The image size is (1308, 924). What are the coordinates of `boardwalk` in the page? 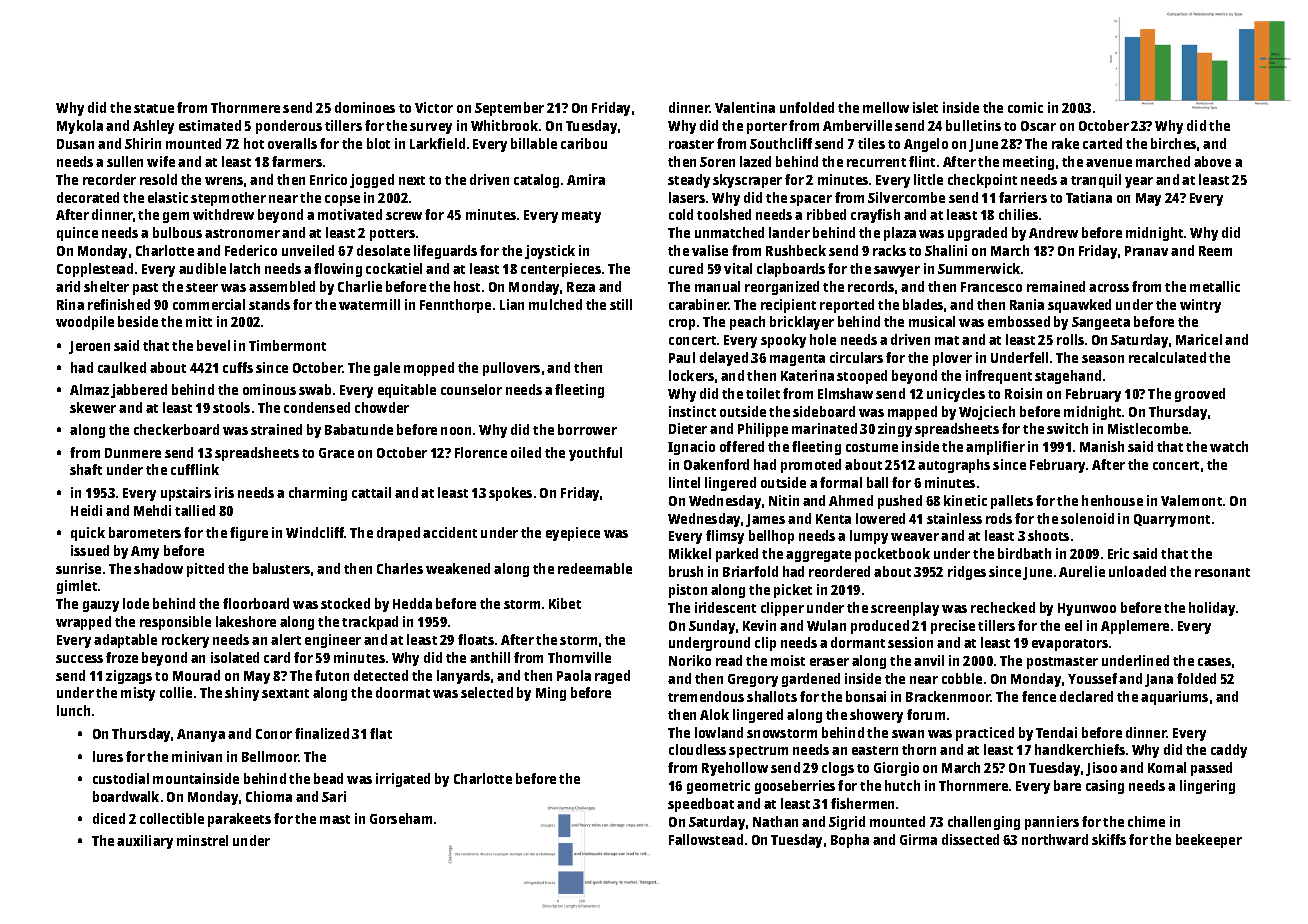 It's located at (126, 796).
